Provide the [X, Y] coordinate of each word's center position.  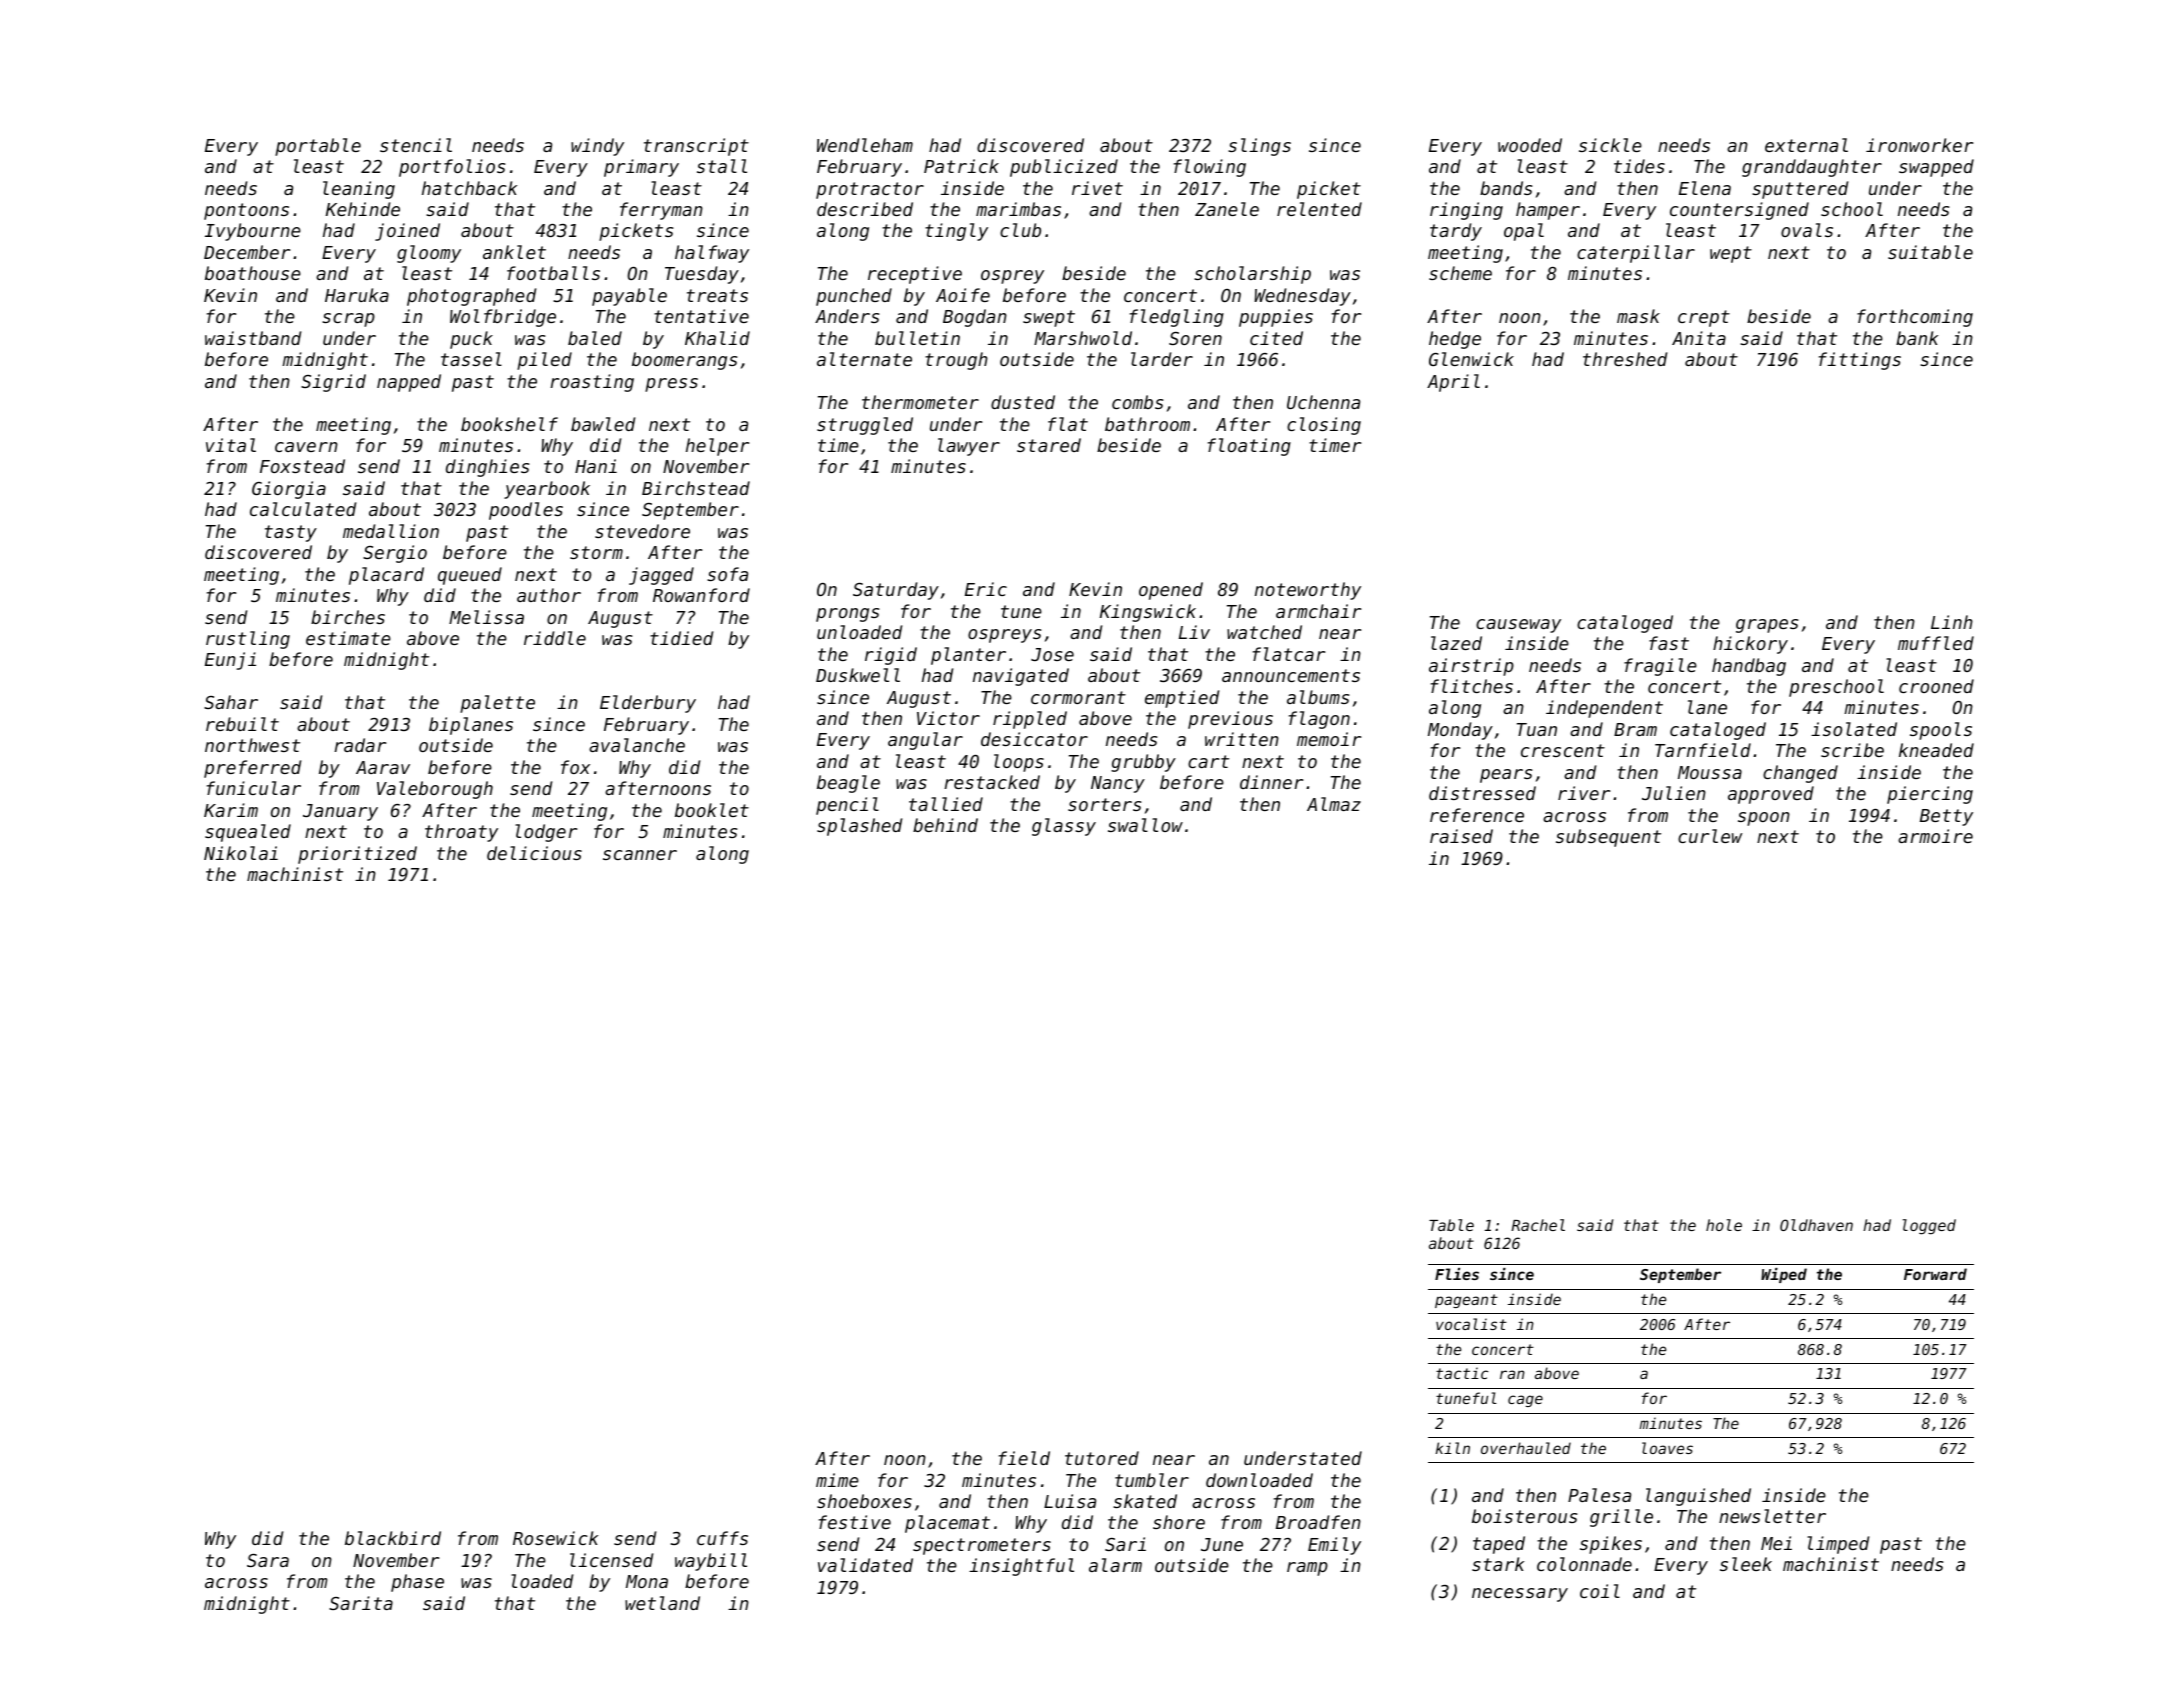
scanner [640, 855]
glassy [1064, 827]
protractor [870, 190]
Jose [1052, 654]
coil [1600, 1591]
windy [597, 147]
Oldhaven [1816, 1225]
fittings [1860, 361]
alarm [1115, 1565]
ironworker [1919, 145]
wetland [662, 1603]
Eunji [230, 661]
